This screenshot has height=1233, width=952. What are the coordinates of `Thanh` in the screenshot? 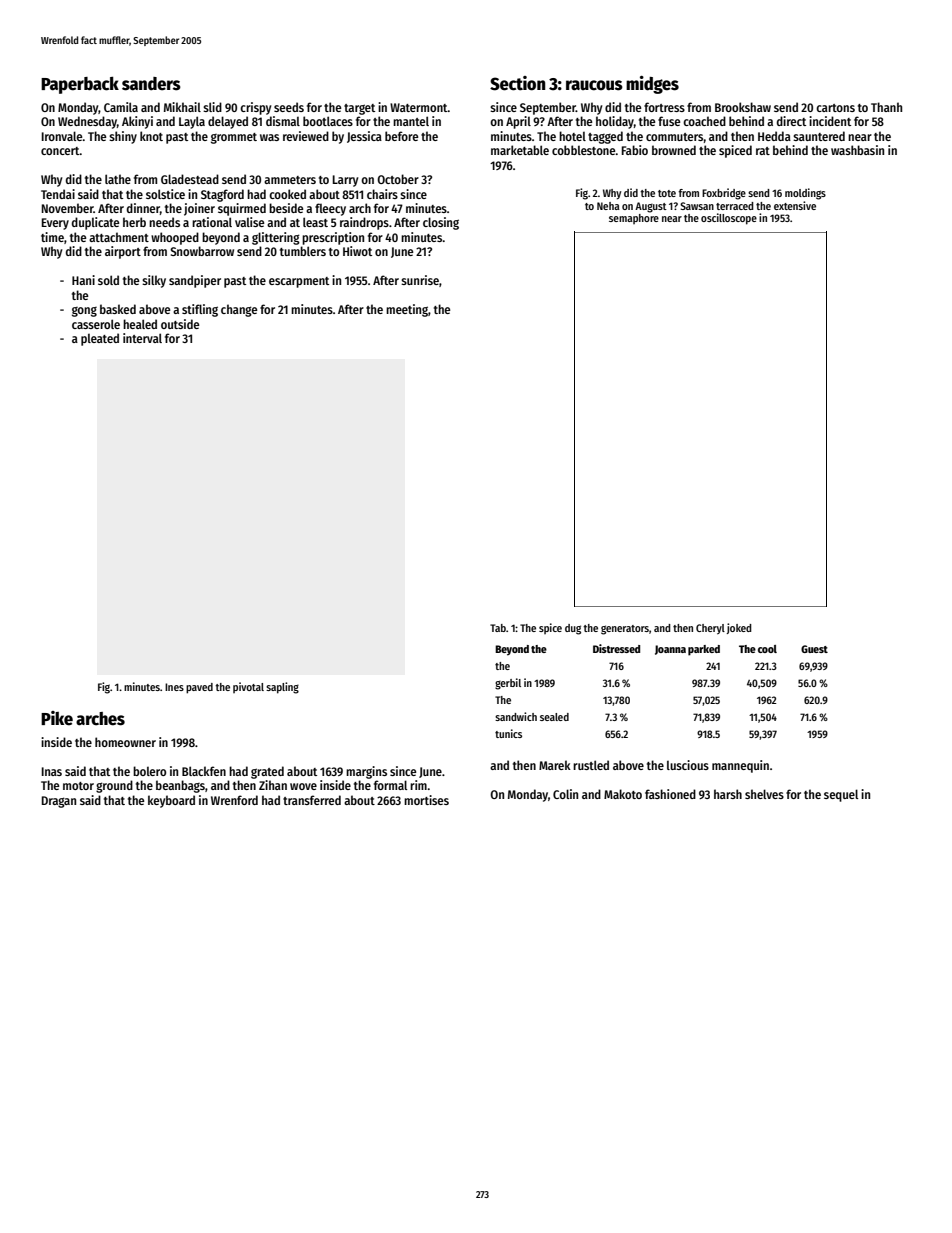 It's located at (886, 107).
